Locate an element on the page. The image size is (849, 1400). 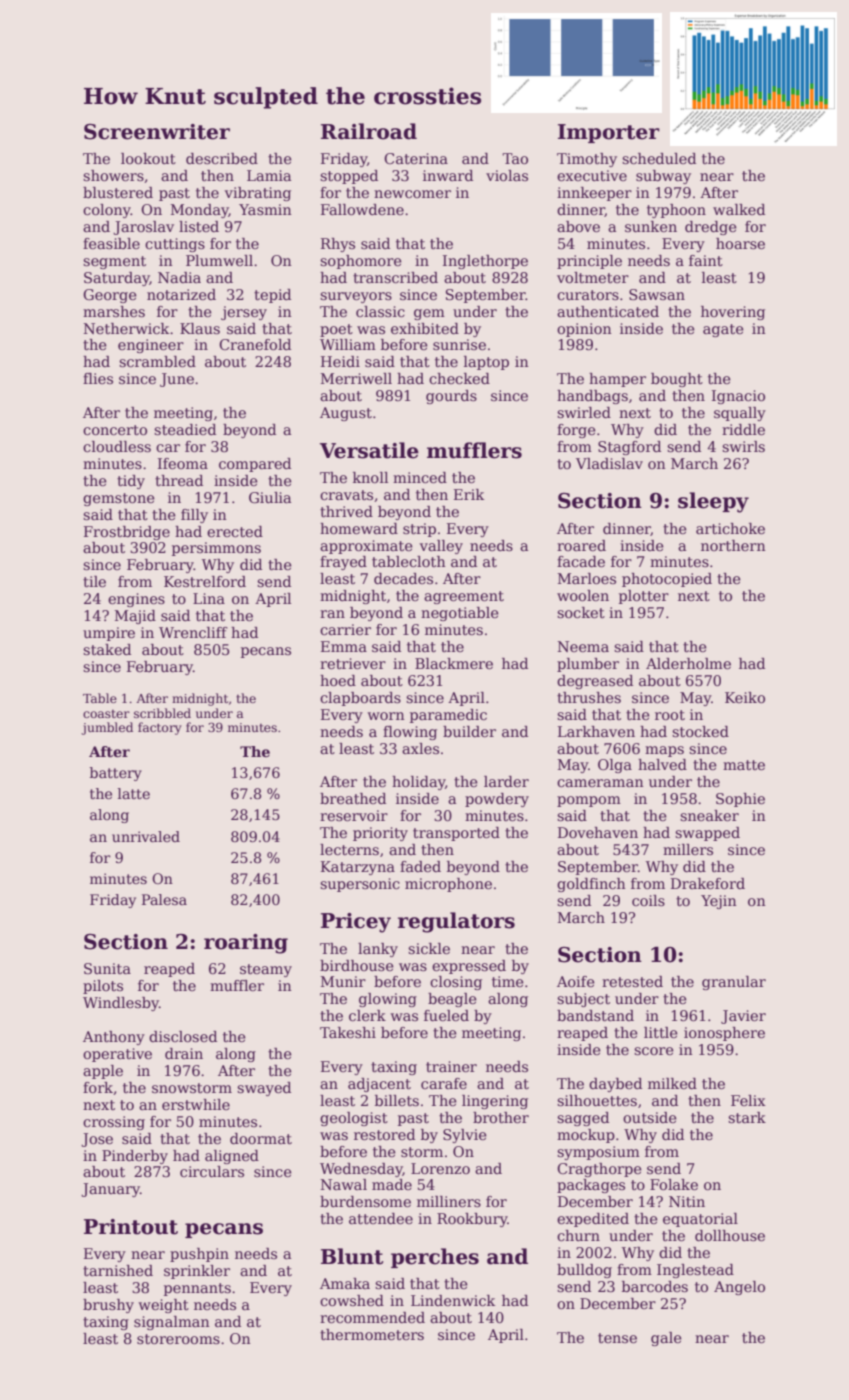
fueled is located at coordinates (446, 1015).
